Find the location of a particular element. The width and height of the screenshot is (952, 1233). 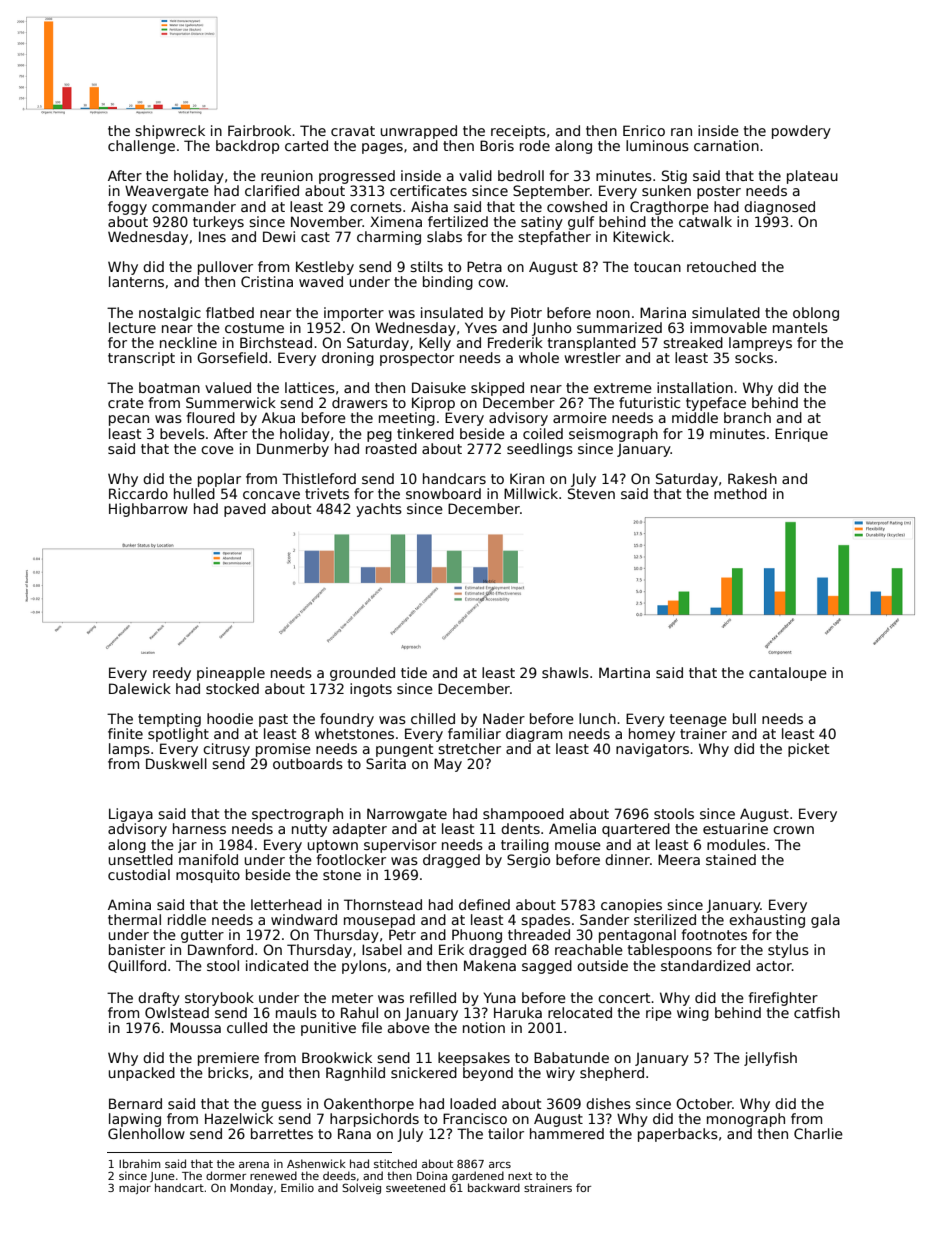

shipwreck is located at coordinates (170, 132).
